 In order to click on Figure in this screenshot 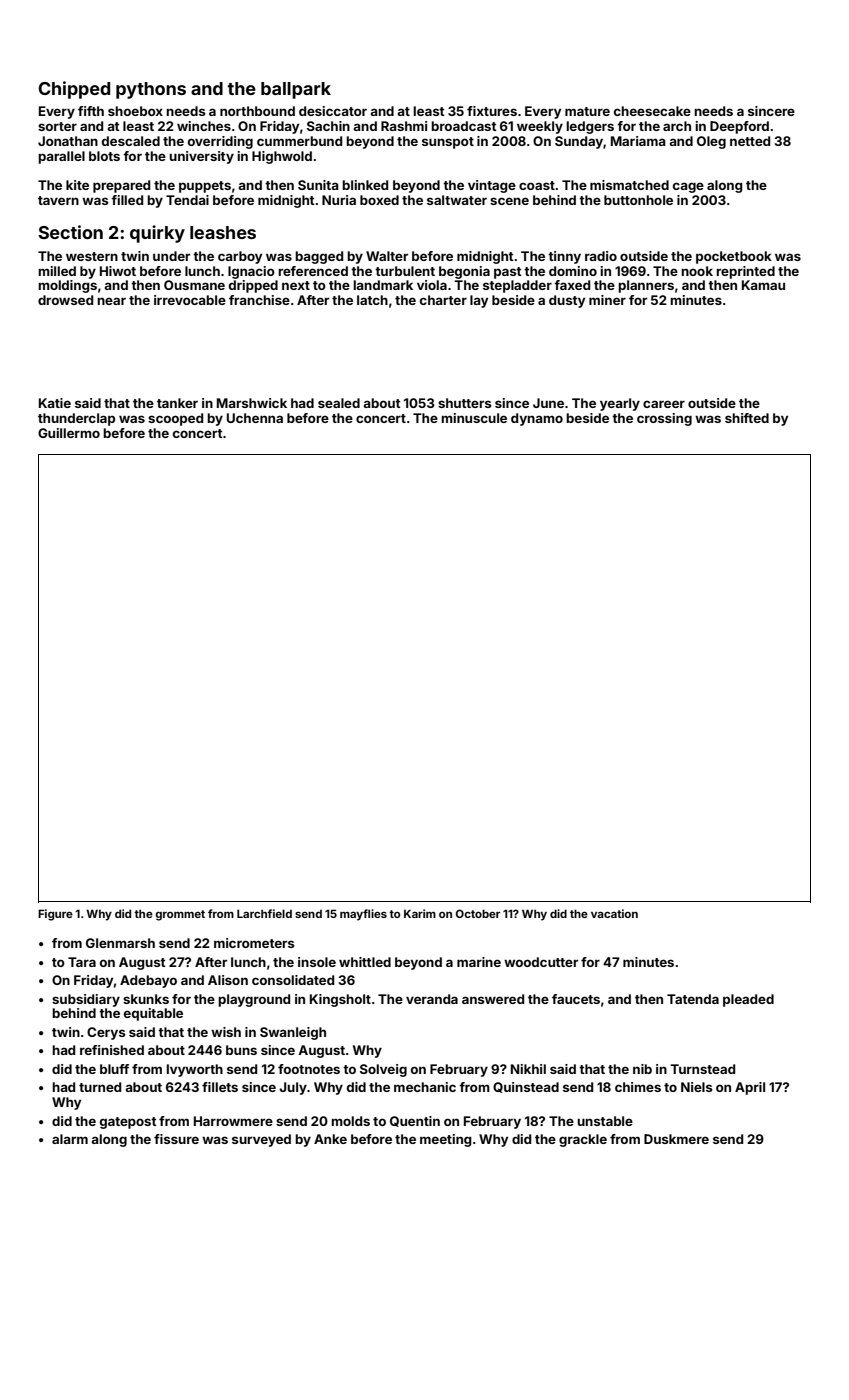, I will do `click(55, 915)`.
